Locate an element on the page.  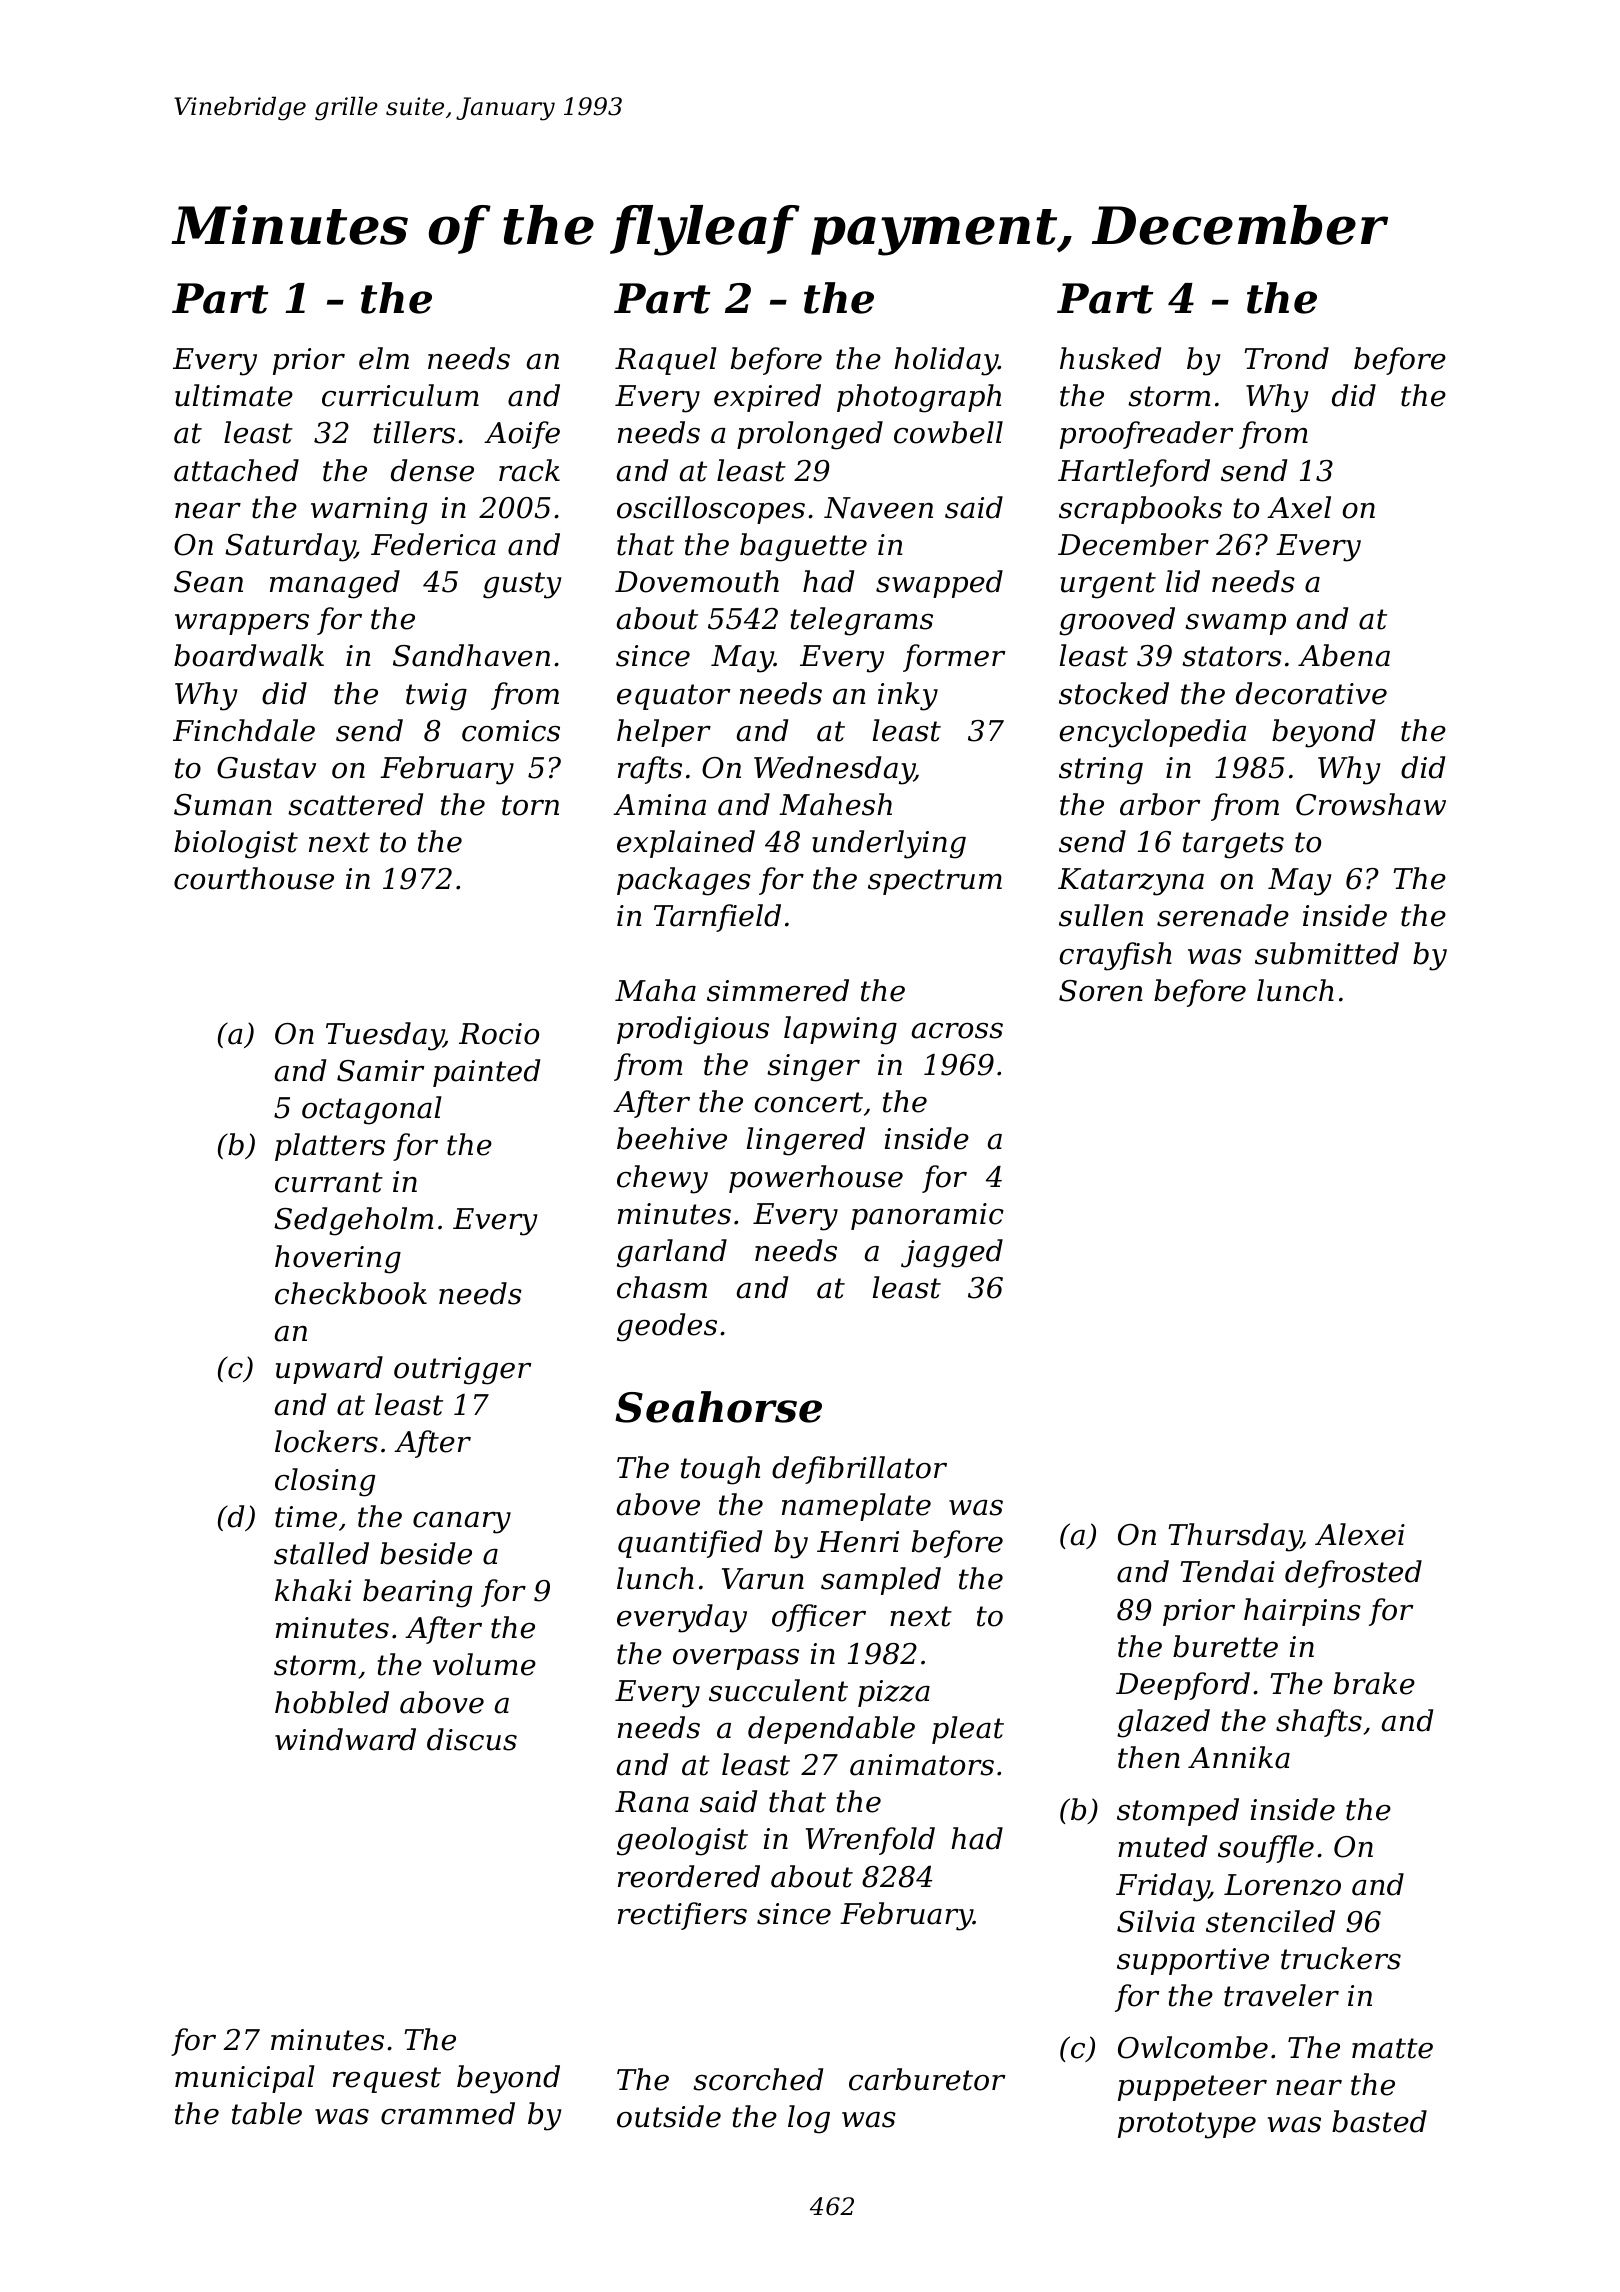
Gustav is located at coordinates (266, 768).
